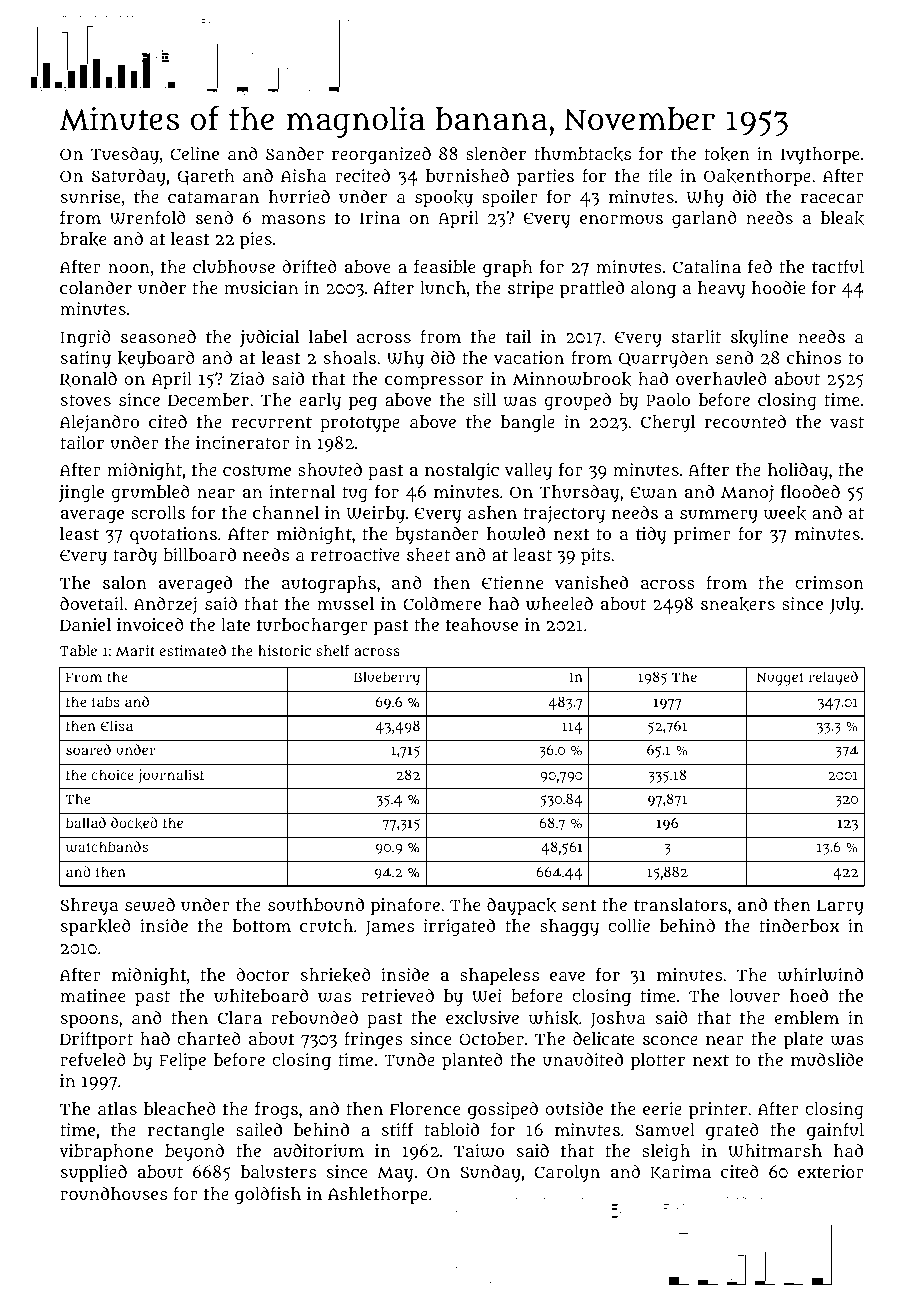 Image resolution: width=924 pixels, height=1308 pixels. Describe the element at coordinates (295, 153) in the screenshot. I see `Sander` at that location.
